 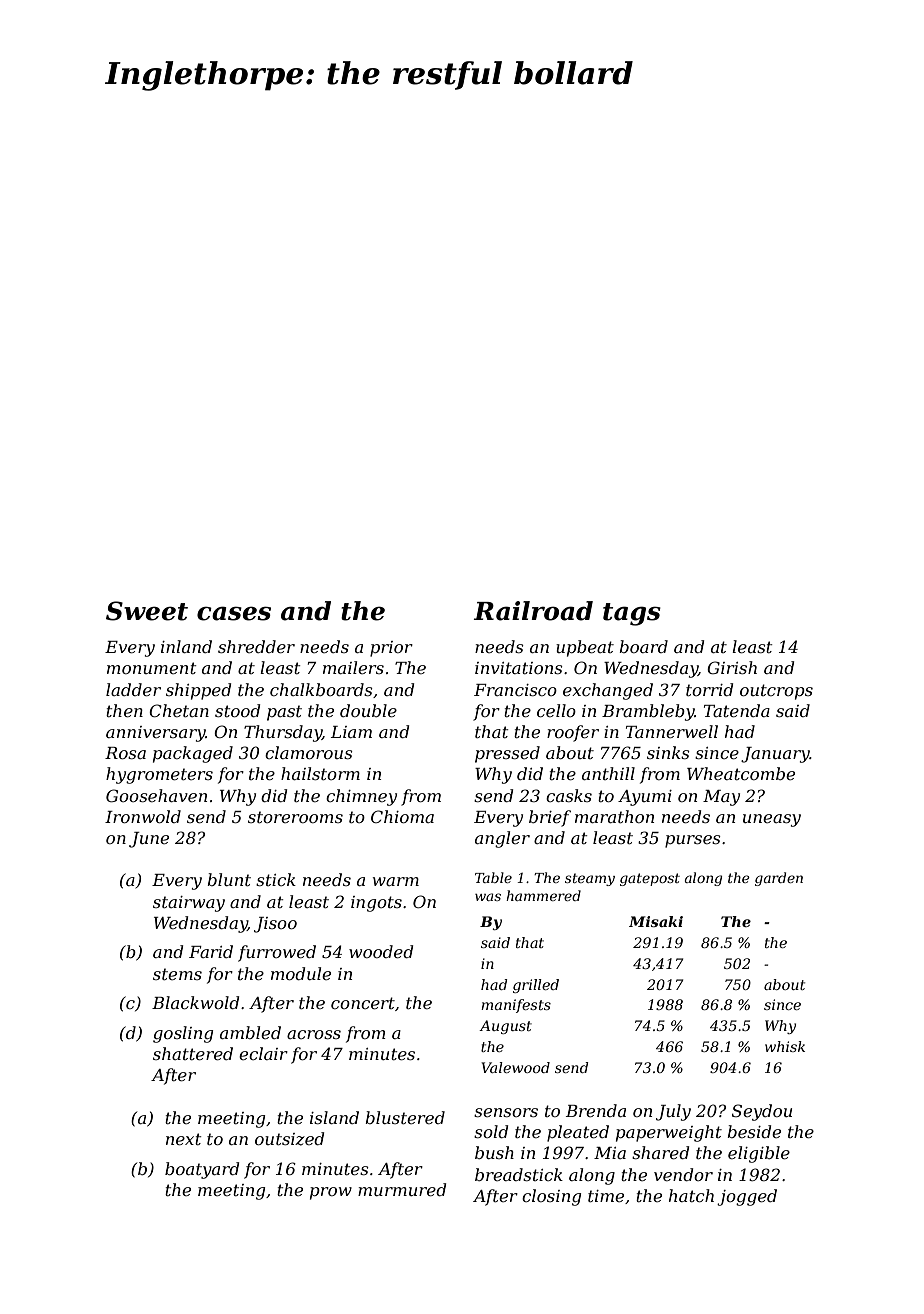 I want to click on Blackwold, so click(x=195, y=1002).
